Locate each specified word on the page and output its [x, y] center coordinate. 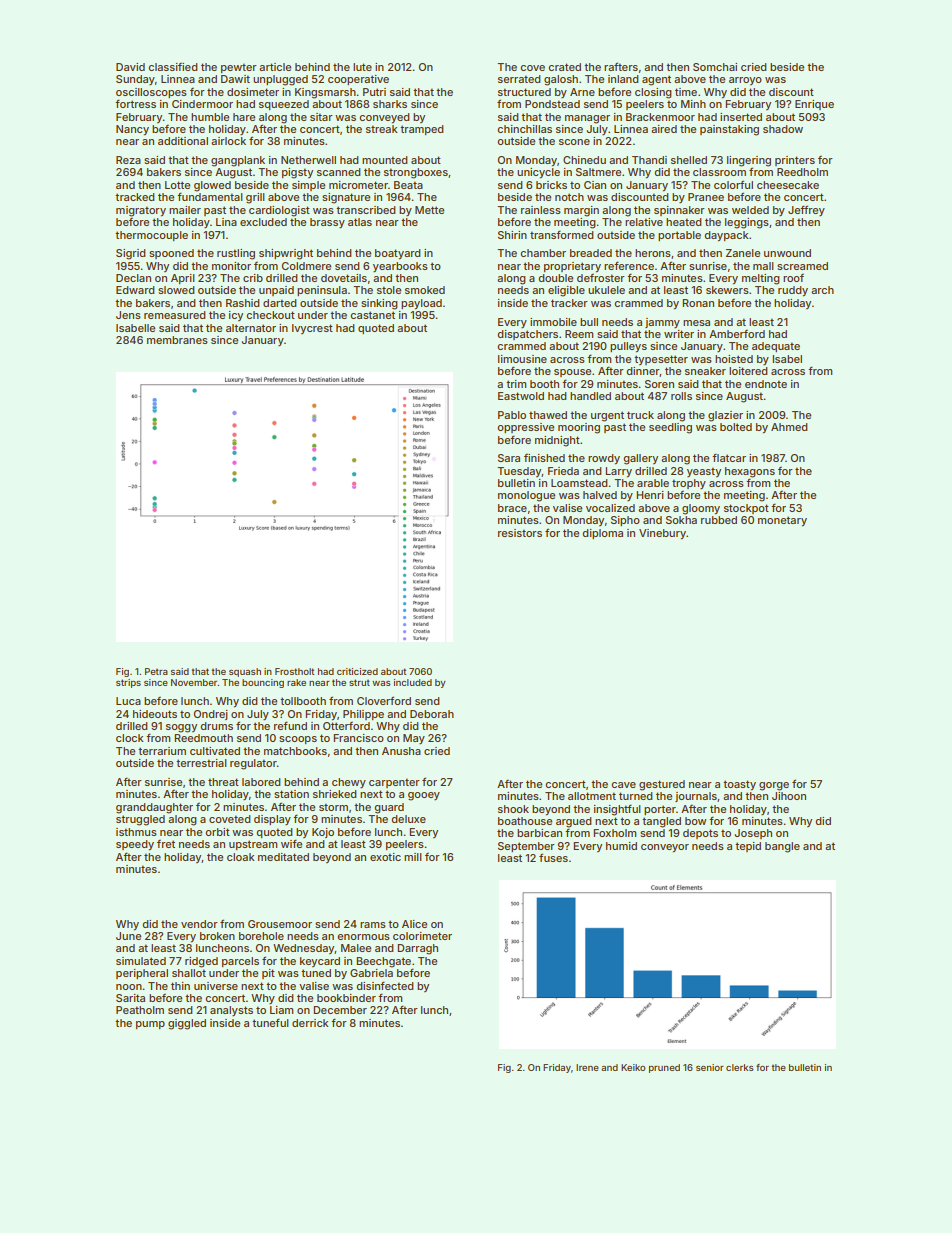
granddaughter [154, 808]
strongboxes [416, 173]
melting [761, 279]
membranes [177, 340]
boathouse [525, 821]
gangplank [238, 161]
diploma [602, 534]
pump [150, 1025]
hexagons [750, 472]
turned [636, 796]
